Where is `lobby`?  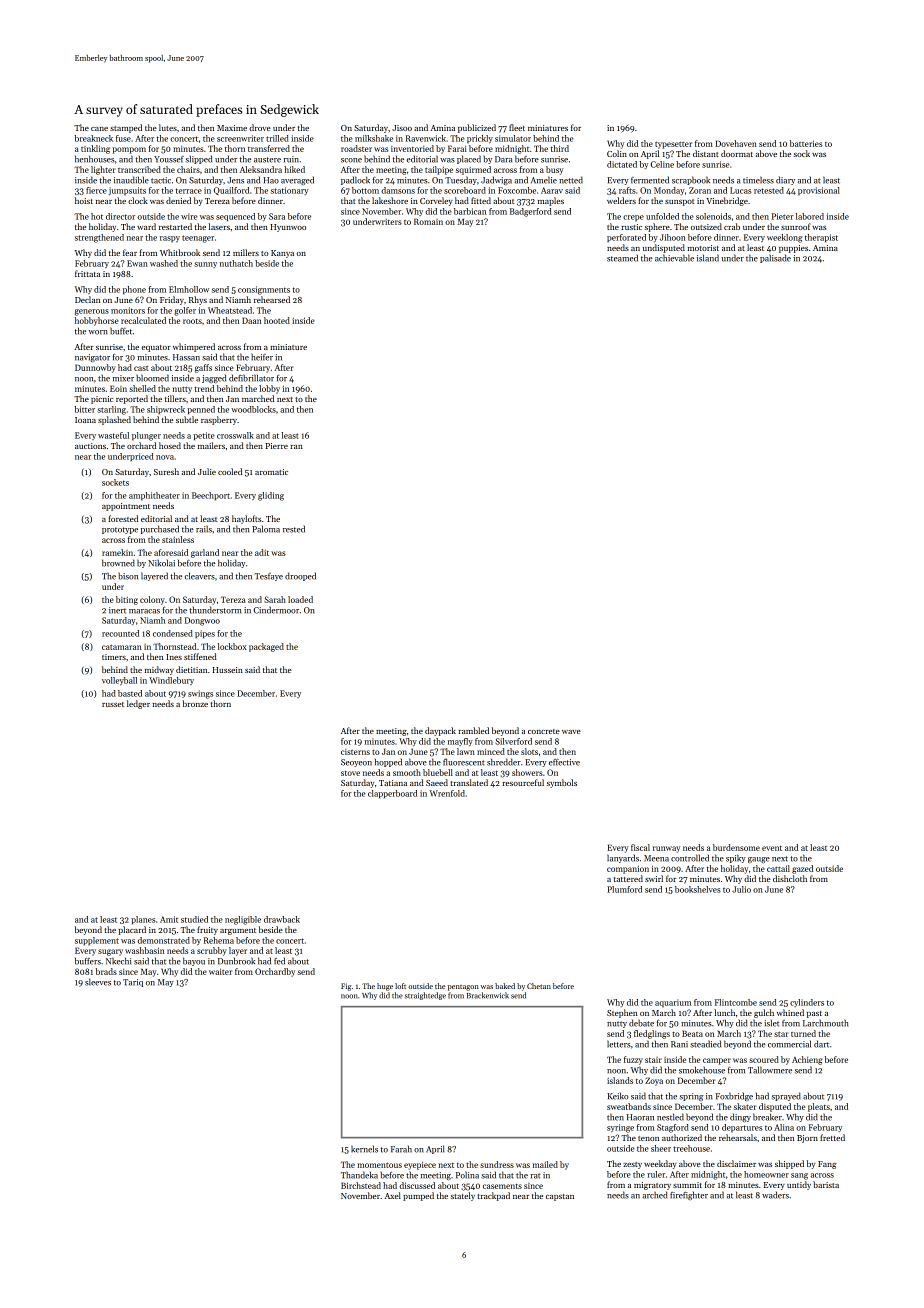
lobby is located at coordinates (269, 389).
